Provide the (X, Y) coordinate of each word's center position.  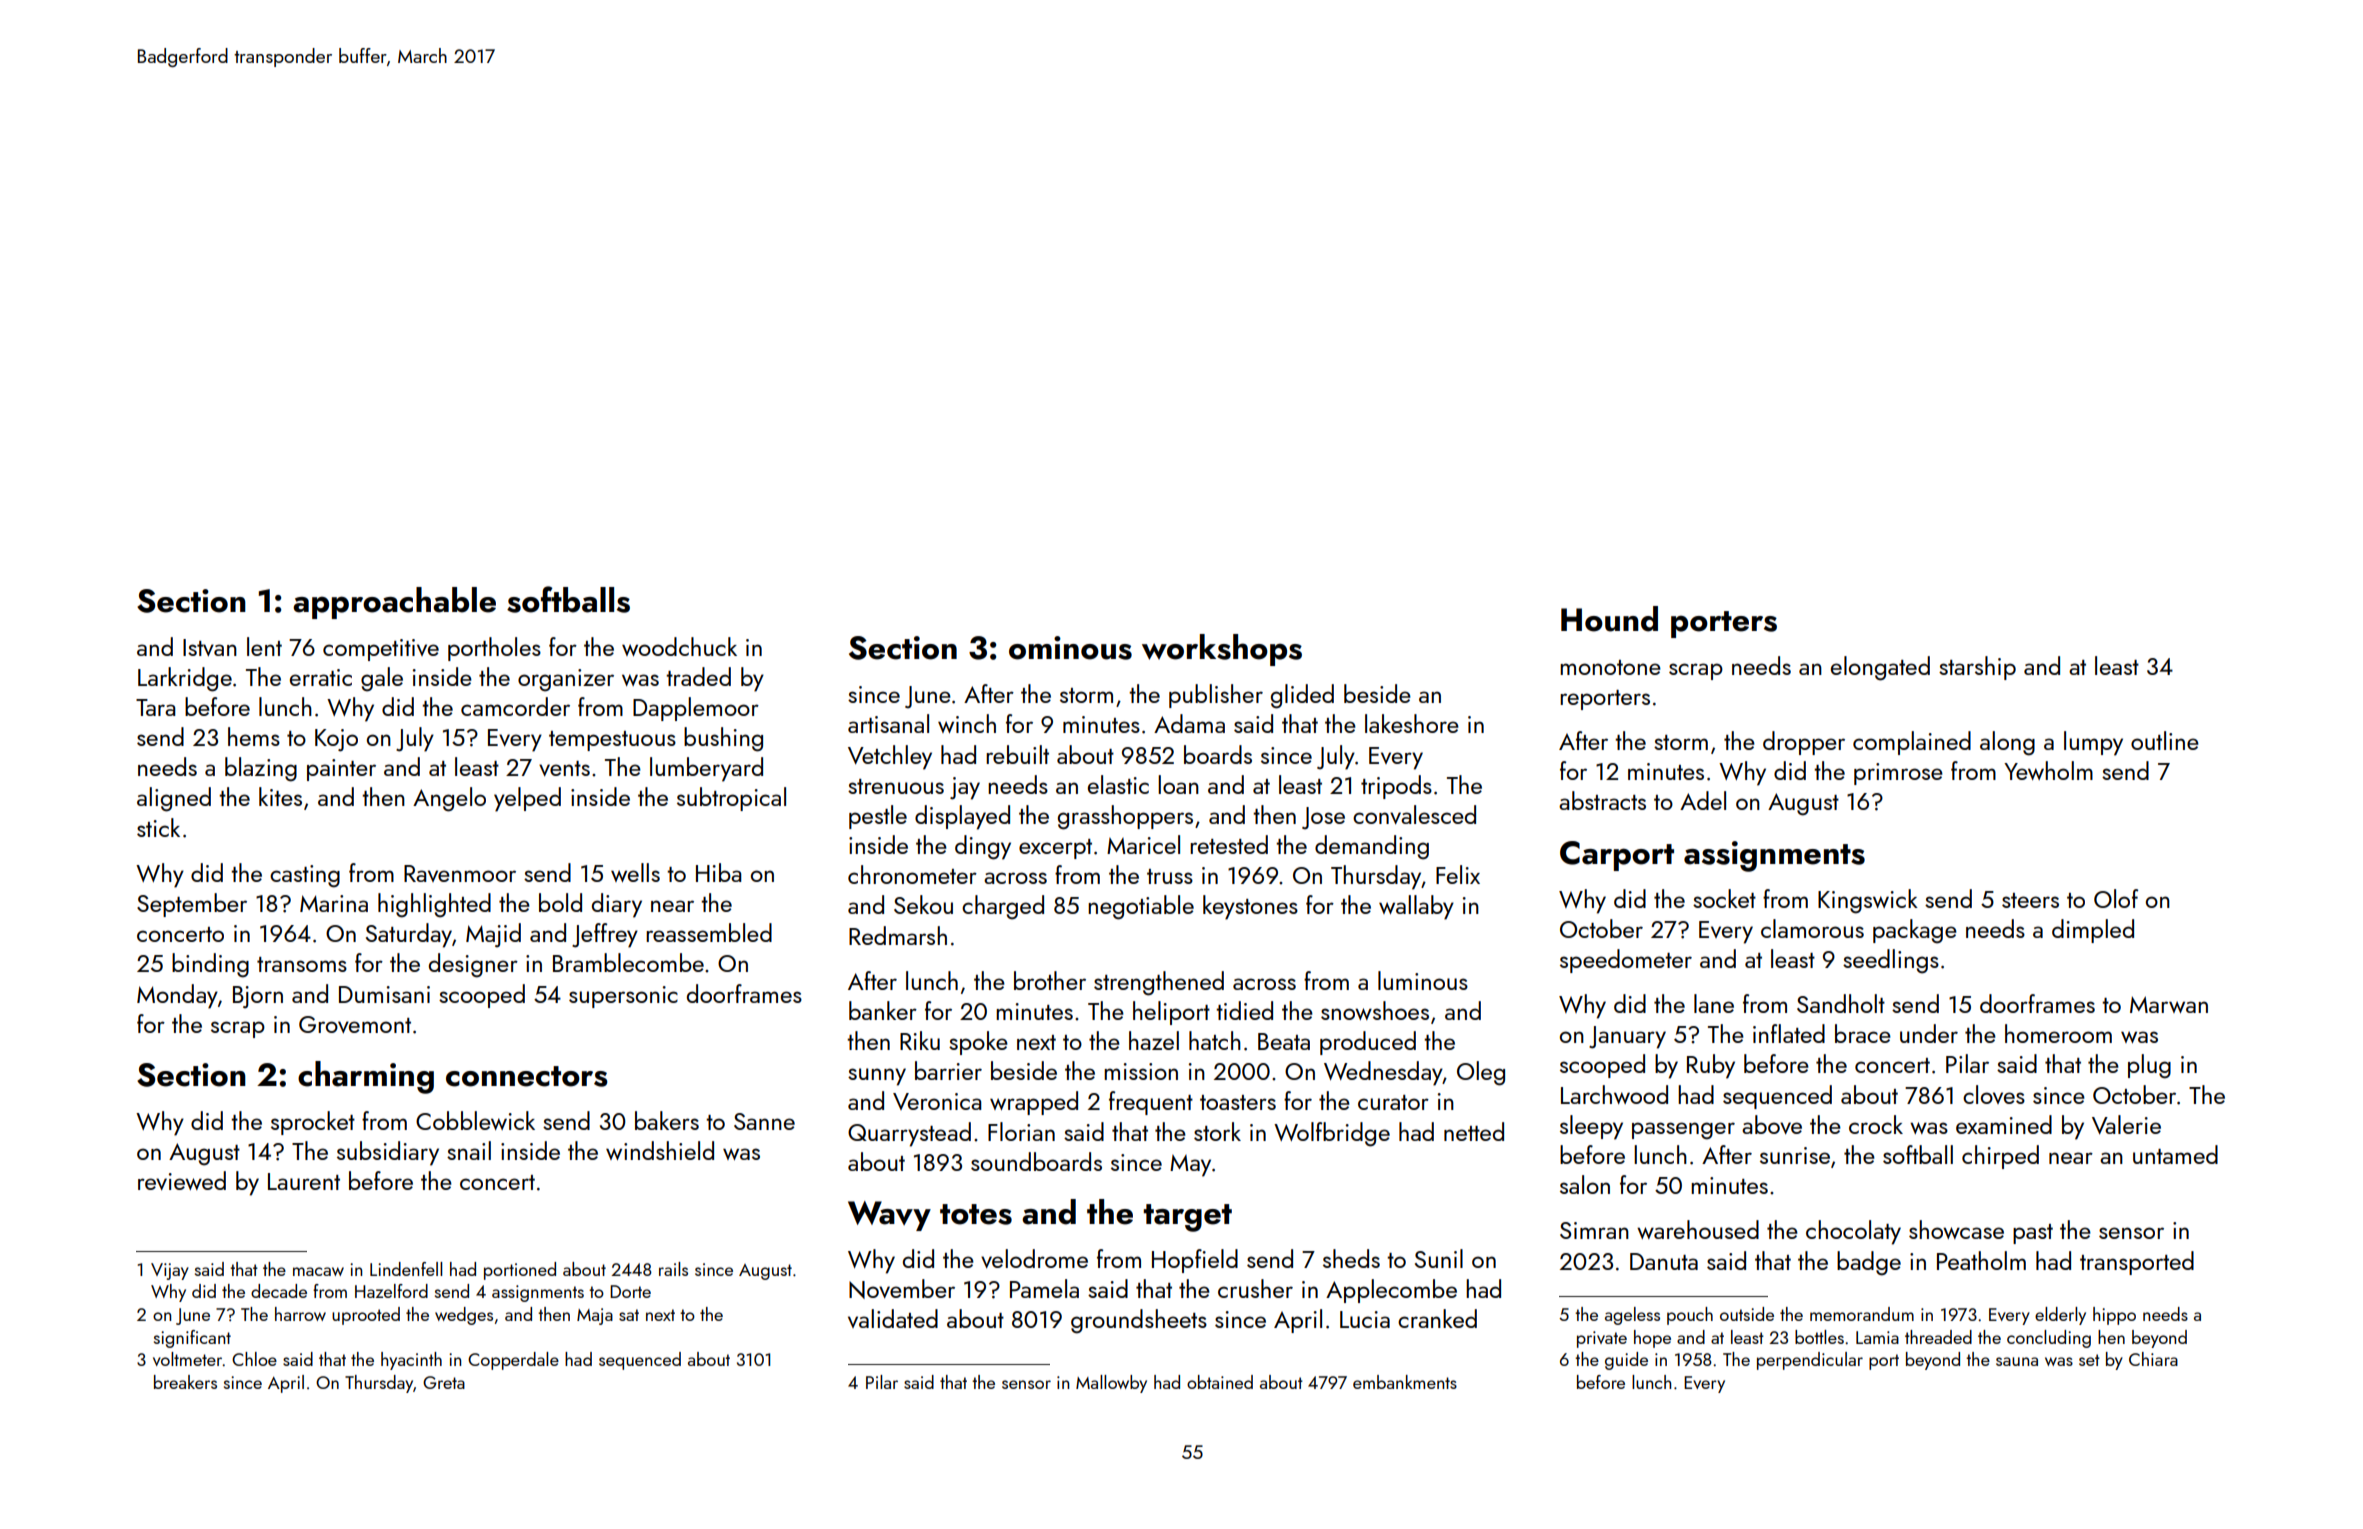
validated (893, 1318)
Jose (1323, 818)
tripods (1396, 787)
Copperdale (513, 1361)
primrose (1898, 774)
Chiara (2153, 1359)
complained (1912, 743)
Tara (155, 707)
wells (635, 872)
